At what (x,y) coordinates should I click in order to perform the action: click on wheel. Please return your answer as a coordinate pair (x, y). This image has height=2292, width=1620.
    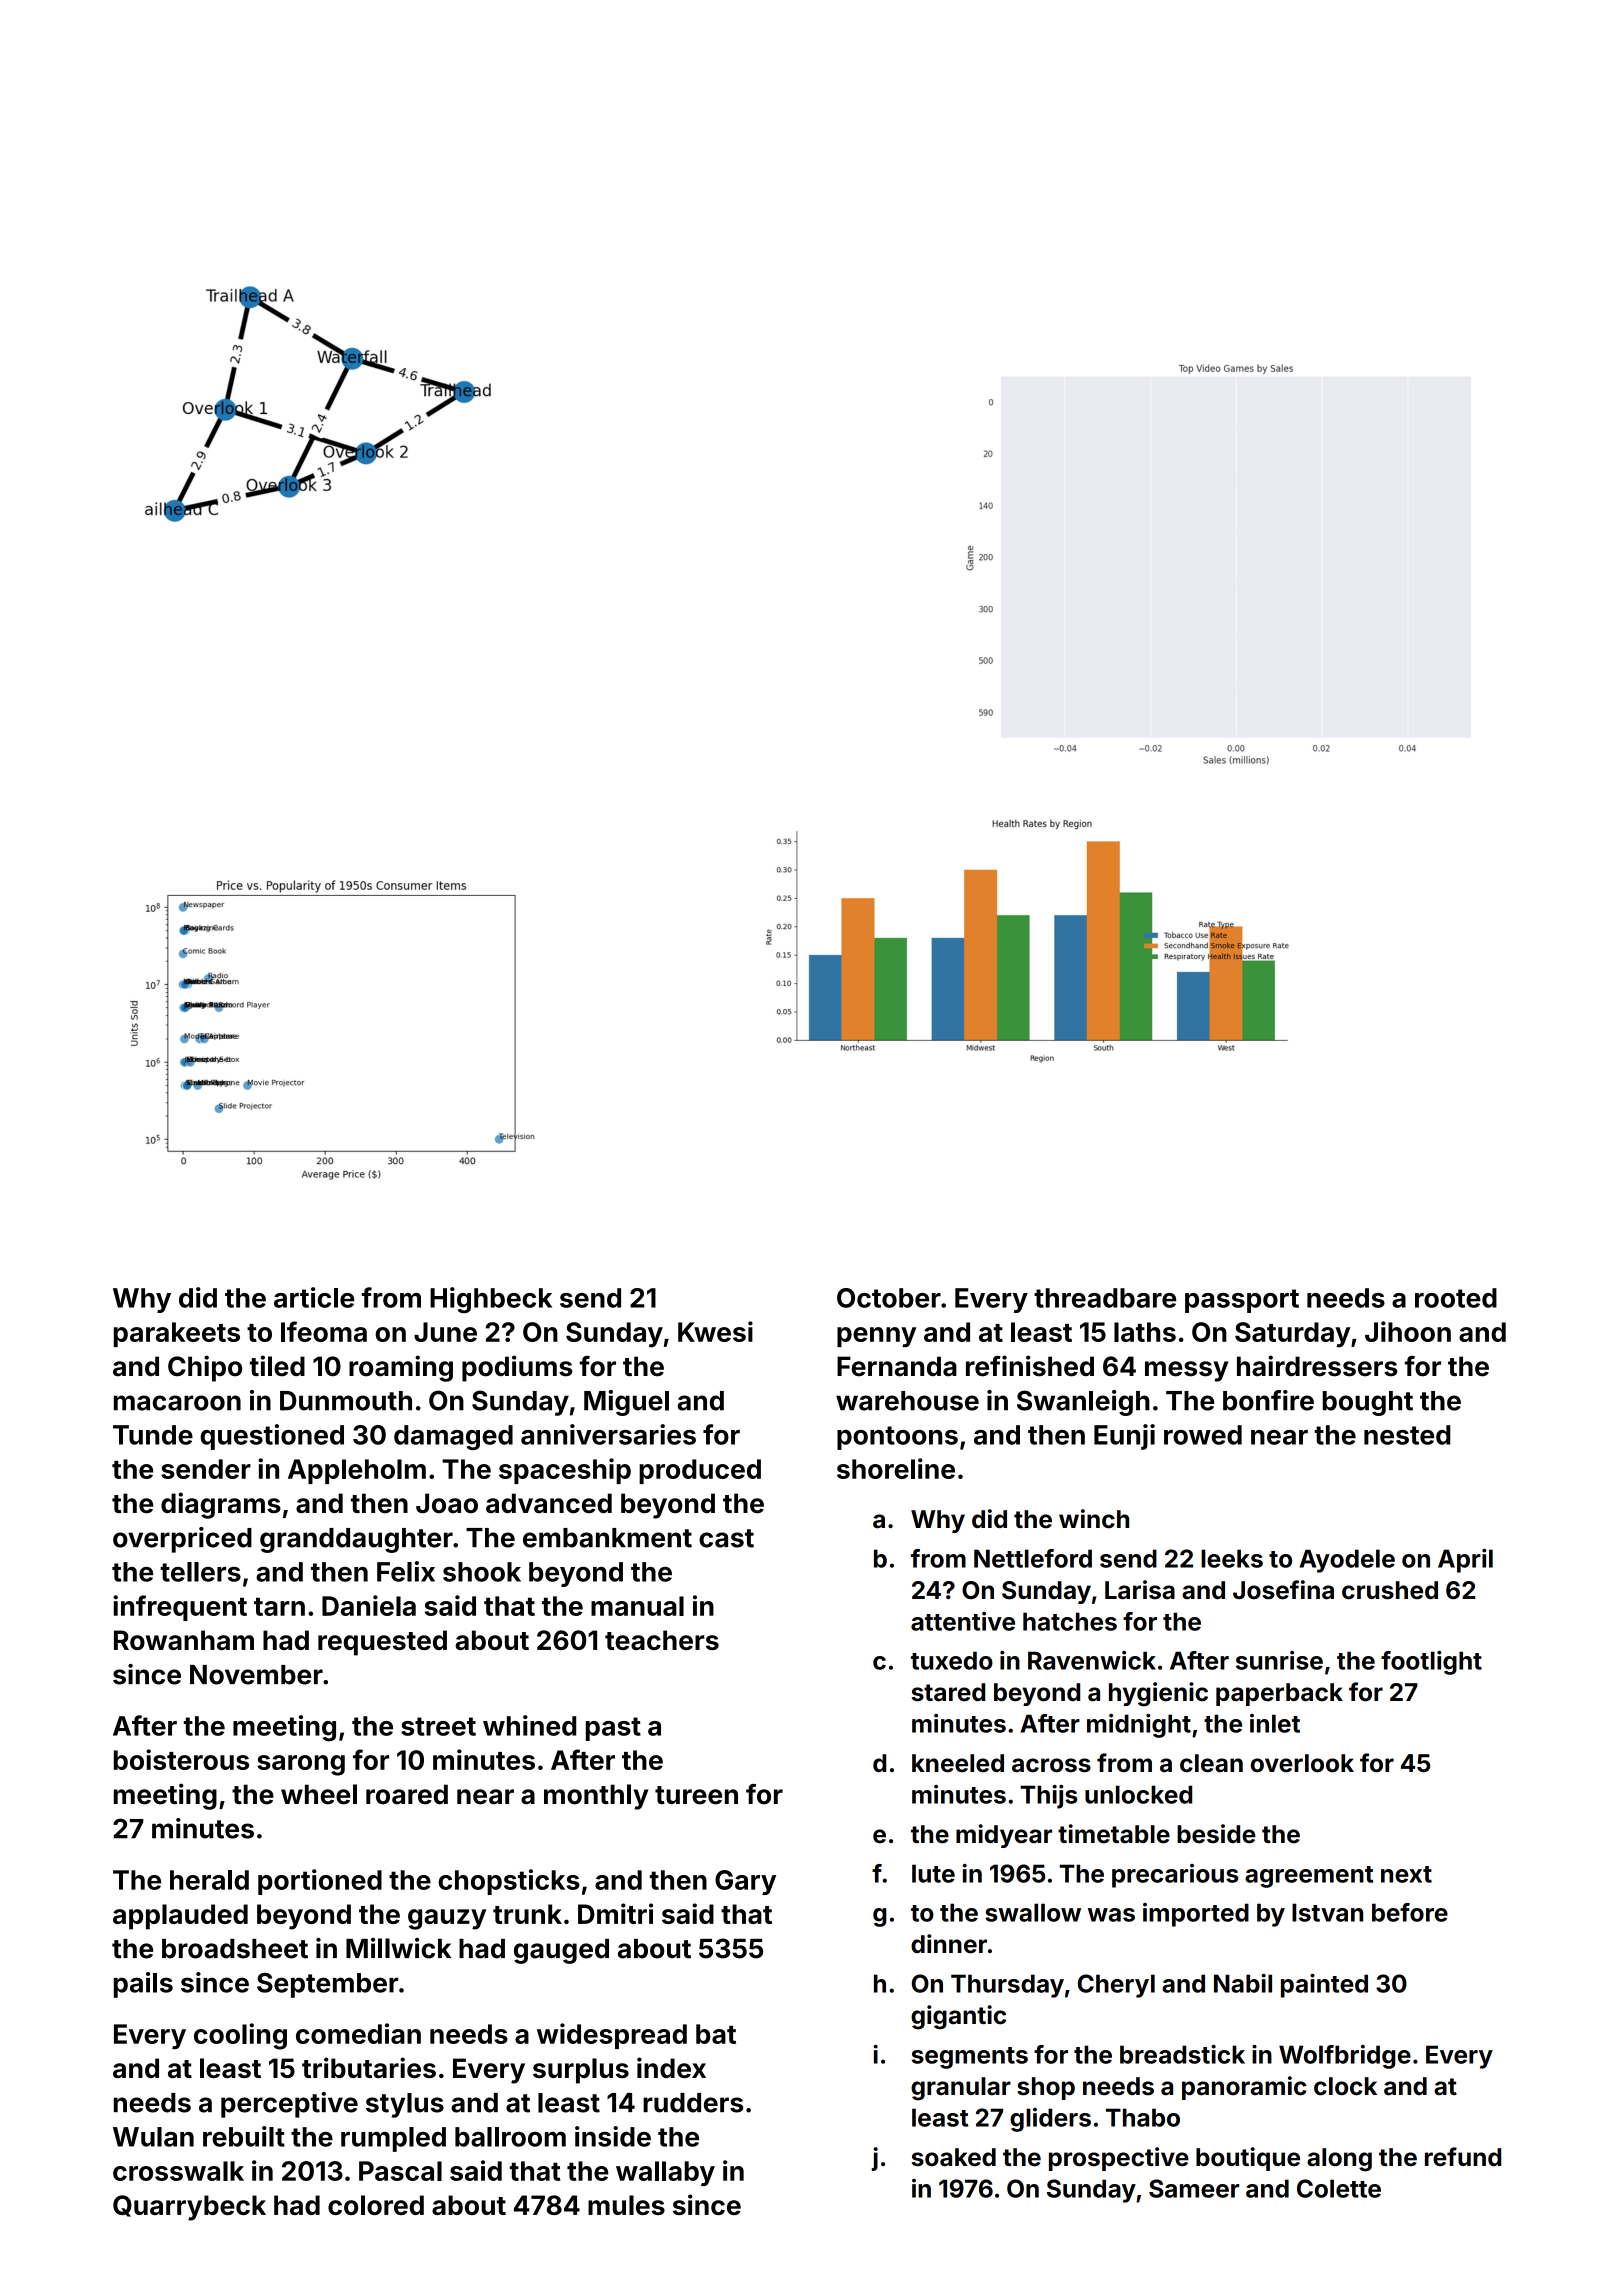
    Looking at the image, I should click on (319, 1794).
